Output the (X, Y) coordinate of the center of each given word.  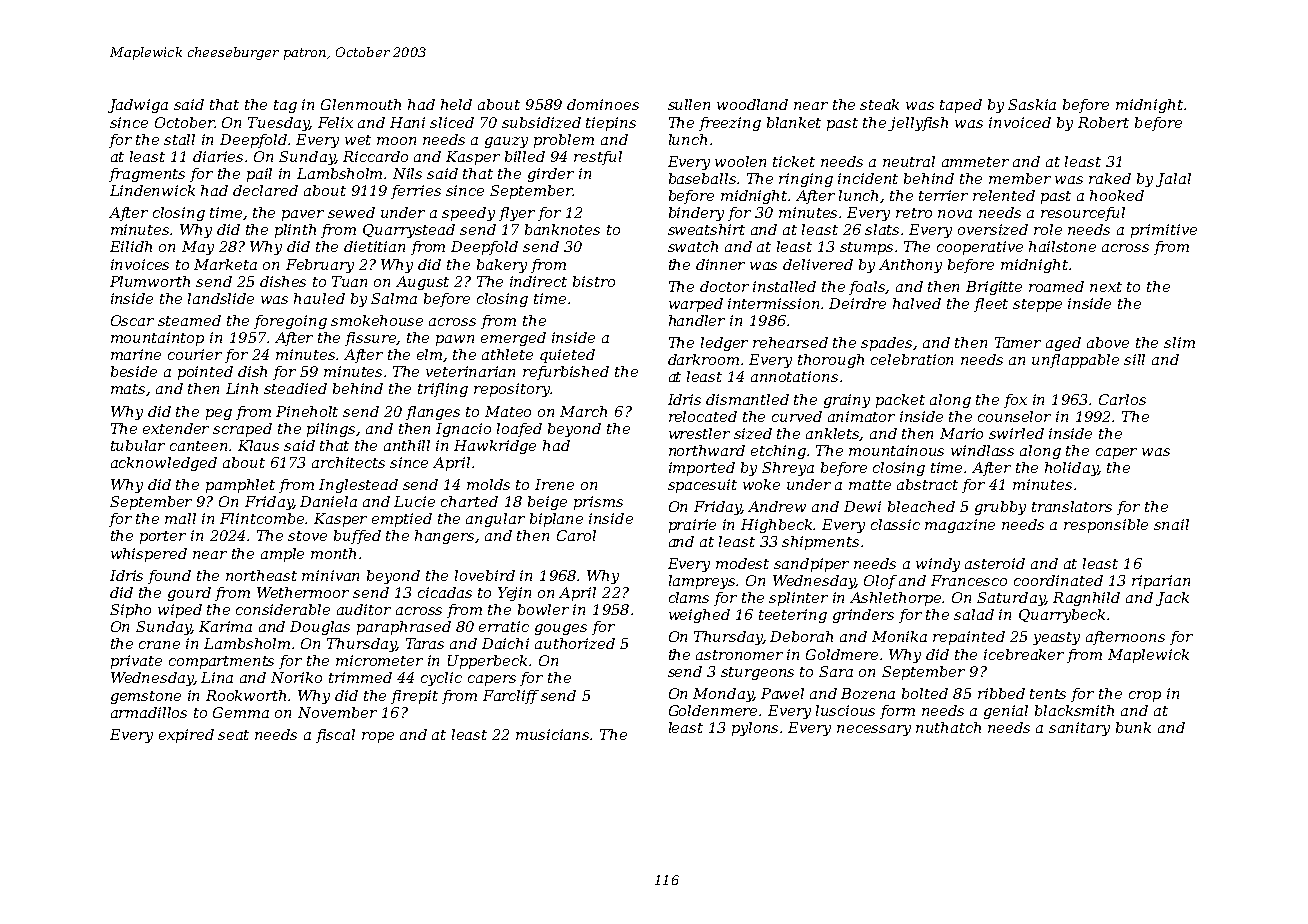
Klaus (258, 445)
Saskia (1032, 104)
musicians (553, 734)
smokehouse (377, 320)
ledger (724, 344)
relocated (703, 416)
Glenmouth (361, 104)
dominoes (603, 104)
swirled (1016, 433)
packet (900, 401)
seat (233, 735)
